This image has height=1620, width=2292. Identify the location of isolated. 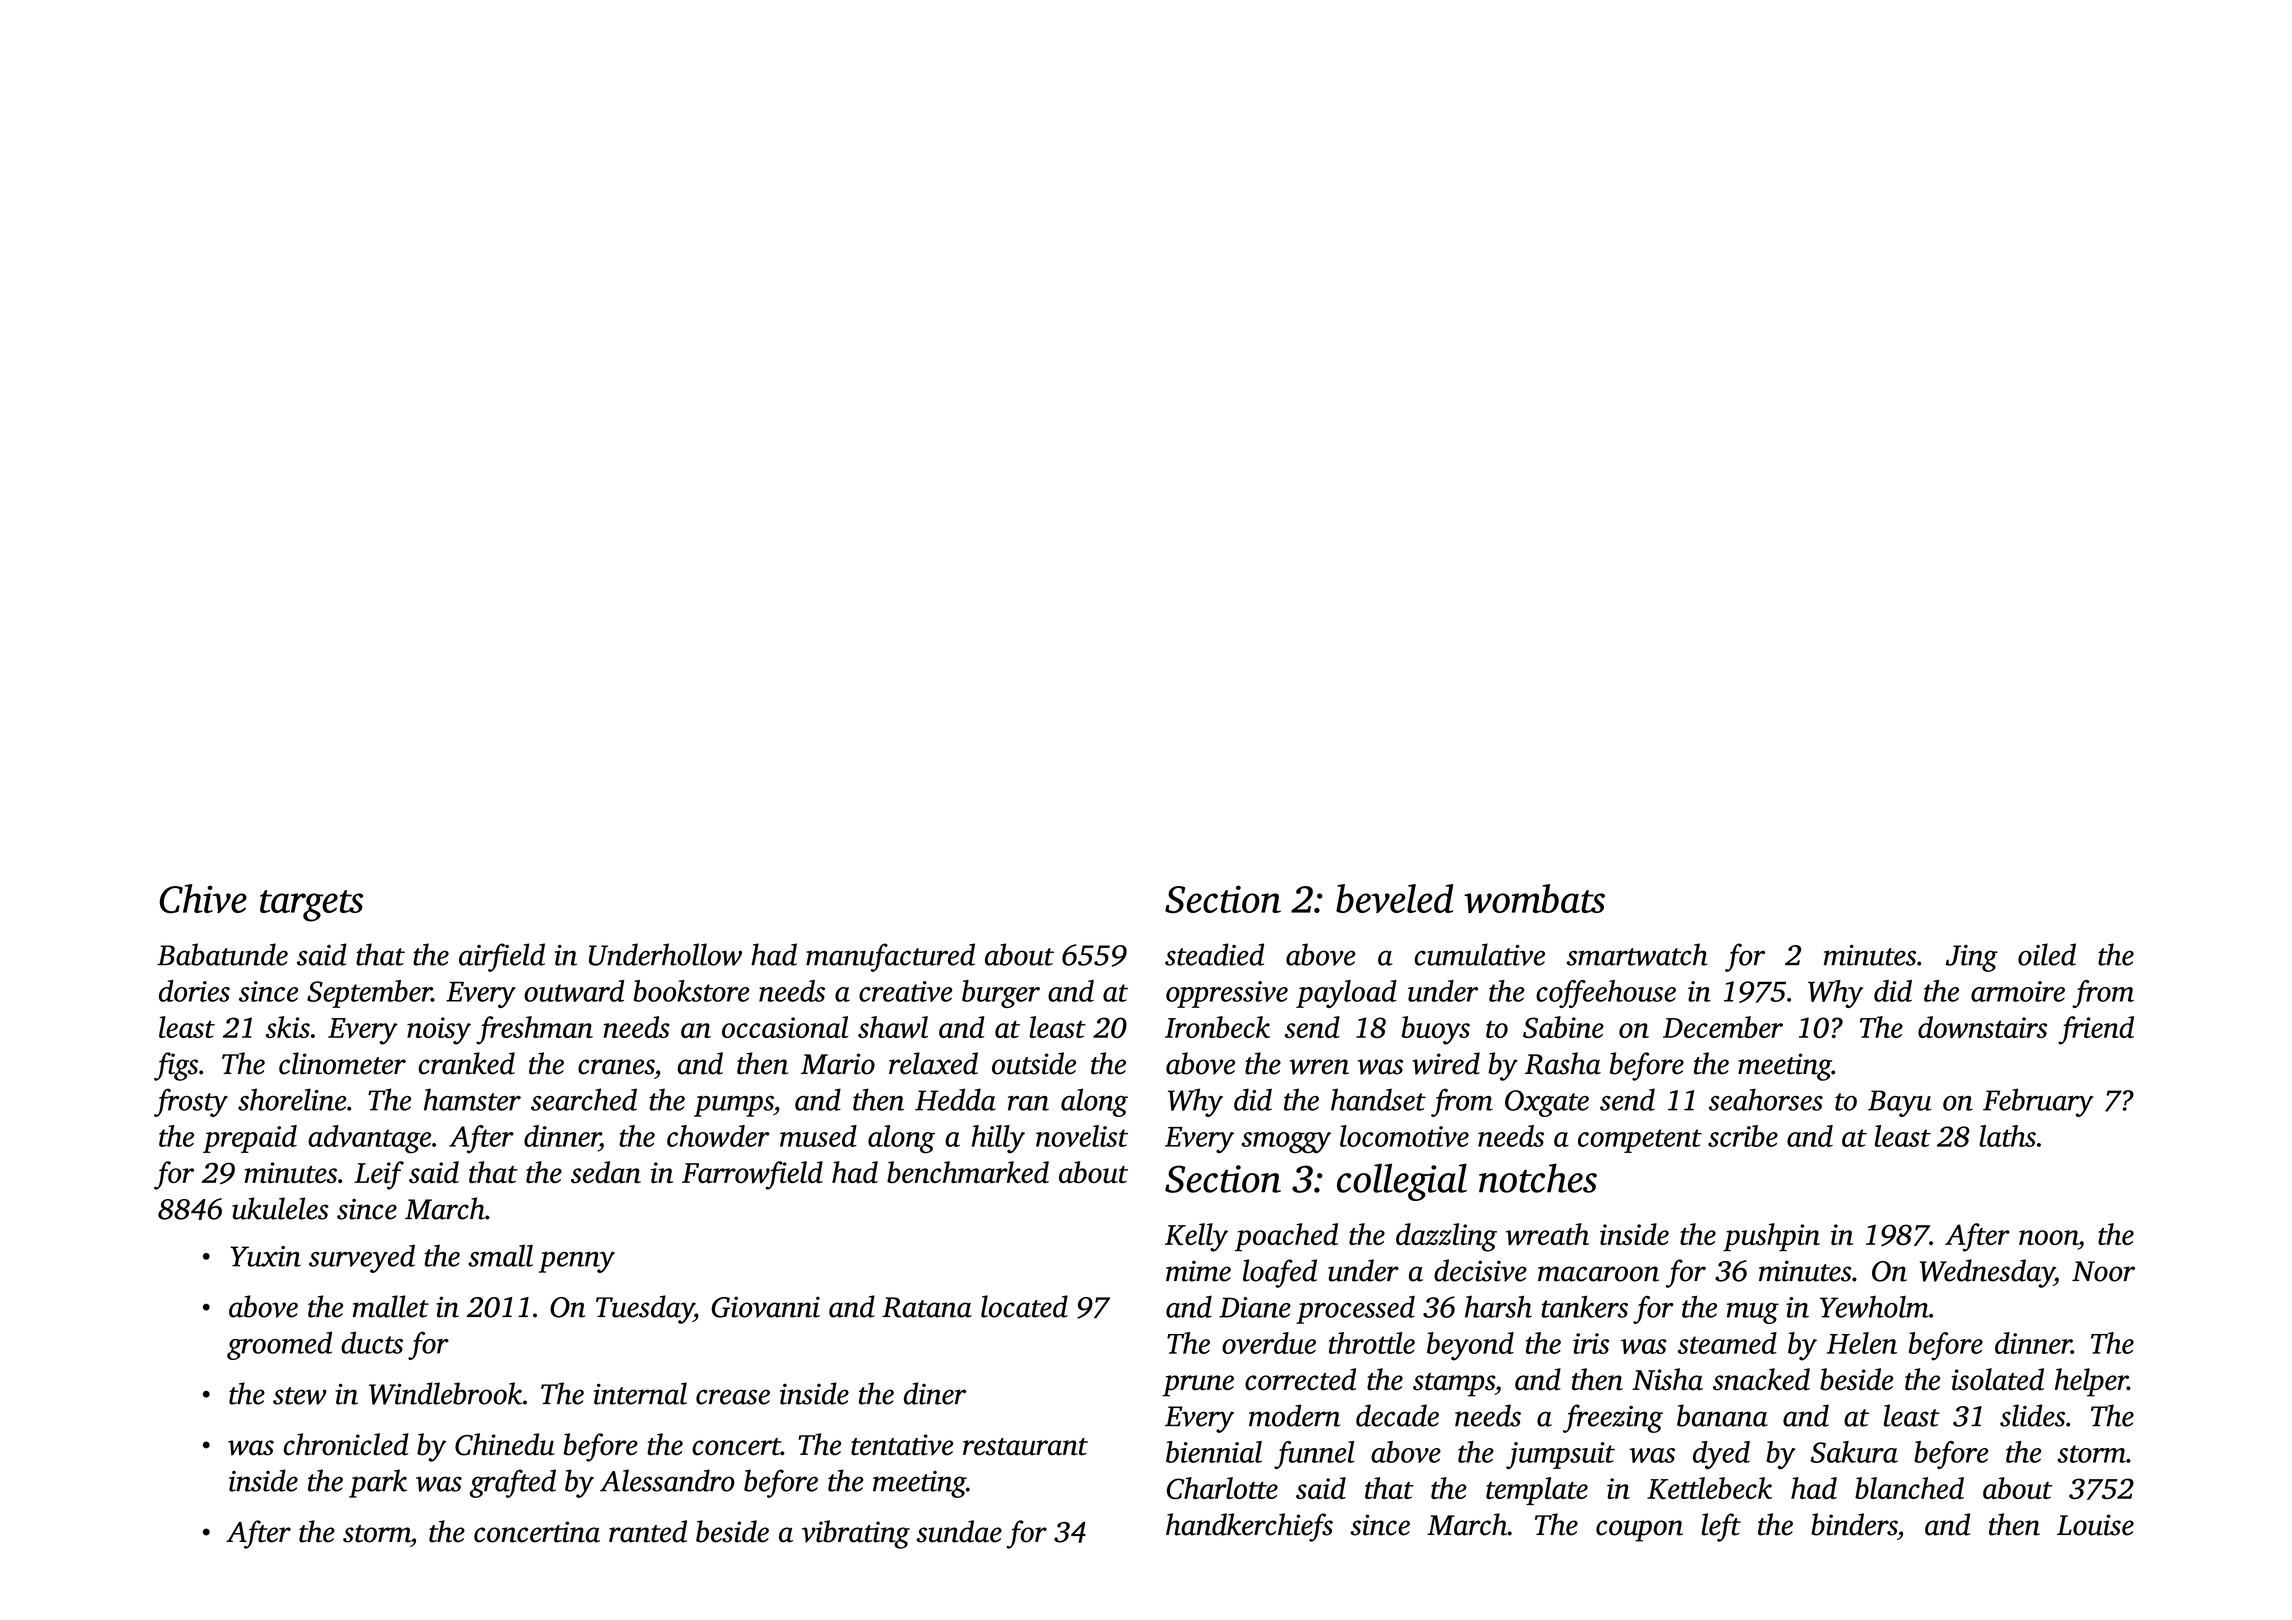
(1997, 1379).
